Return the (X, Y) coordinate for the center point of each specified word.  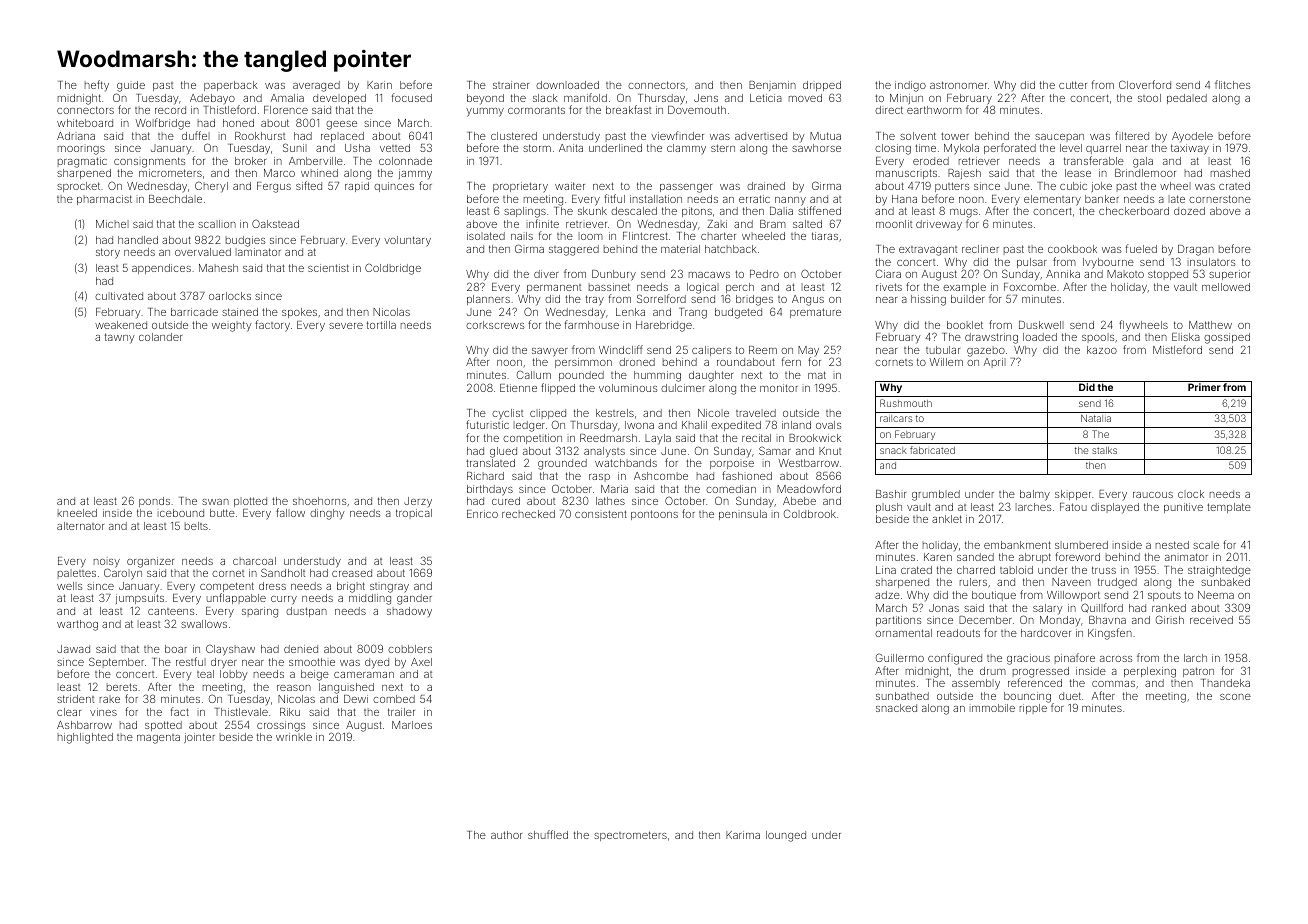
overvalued (203, 252)
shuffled (548, 834)
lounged (786, 836)
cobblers (410, 649)
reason (294, 688)
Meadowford (809, 488)
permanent (554, 288)
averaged (316, 86)
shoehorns (319, 501)
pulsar (1032, 263)
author (506, 835)
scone (1235, 697)
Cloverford (1145, 84)
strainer (511, 85)
